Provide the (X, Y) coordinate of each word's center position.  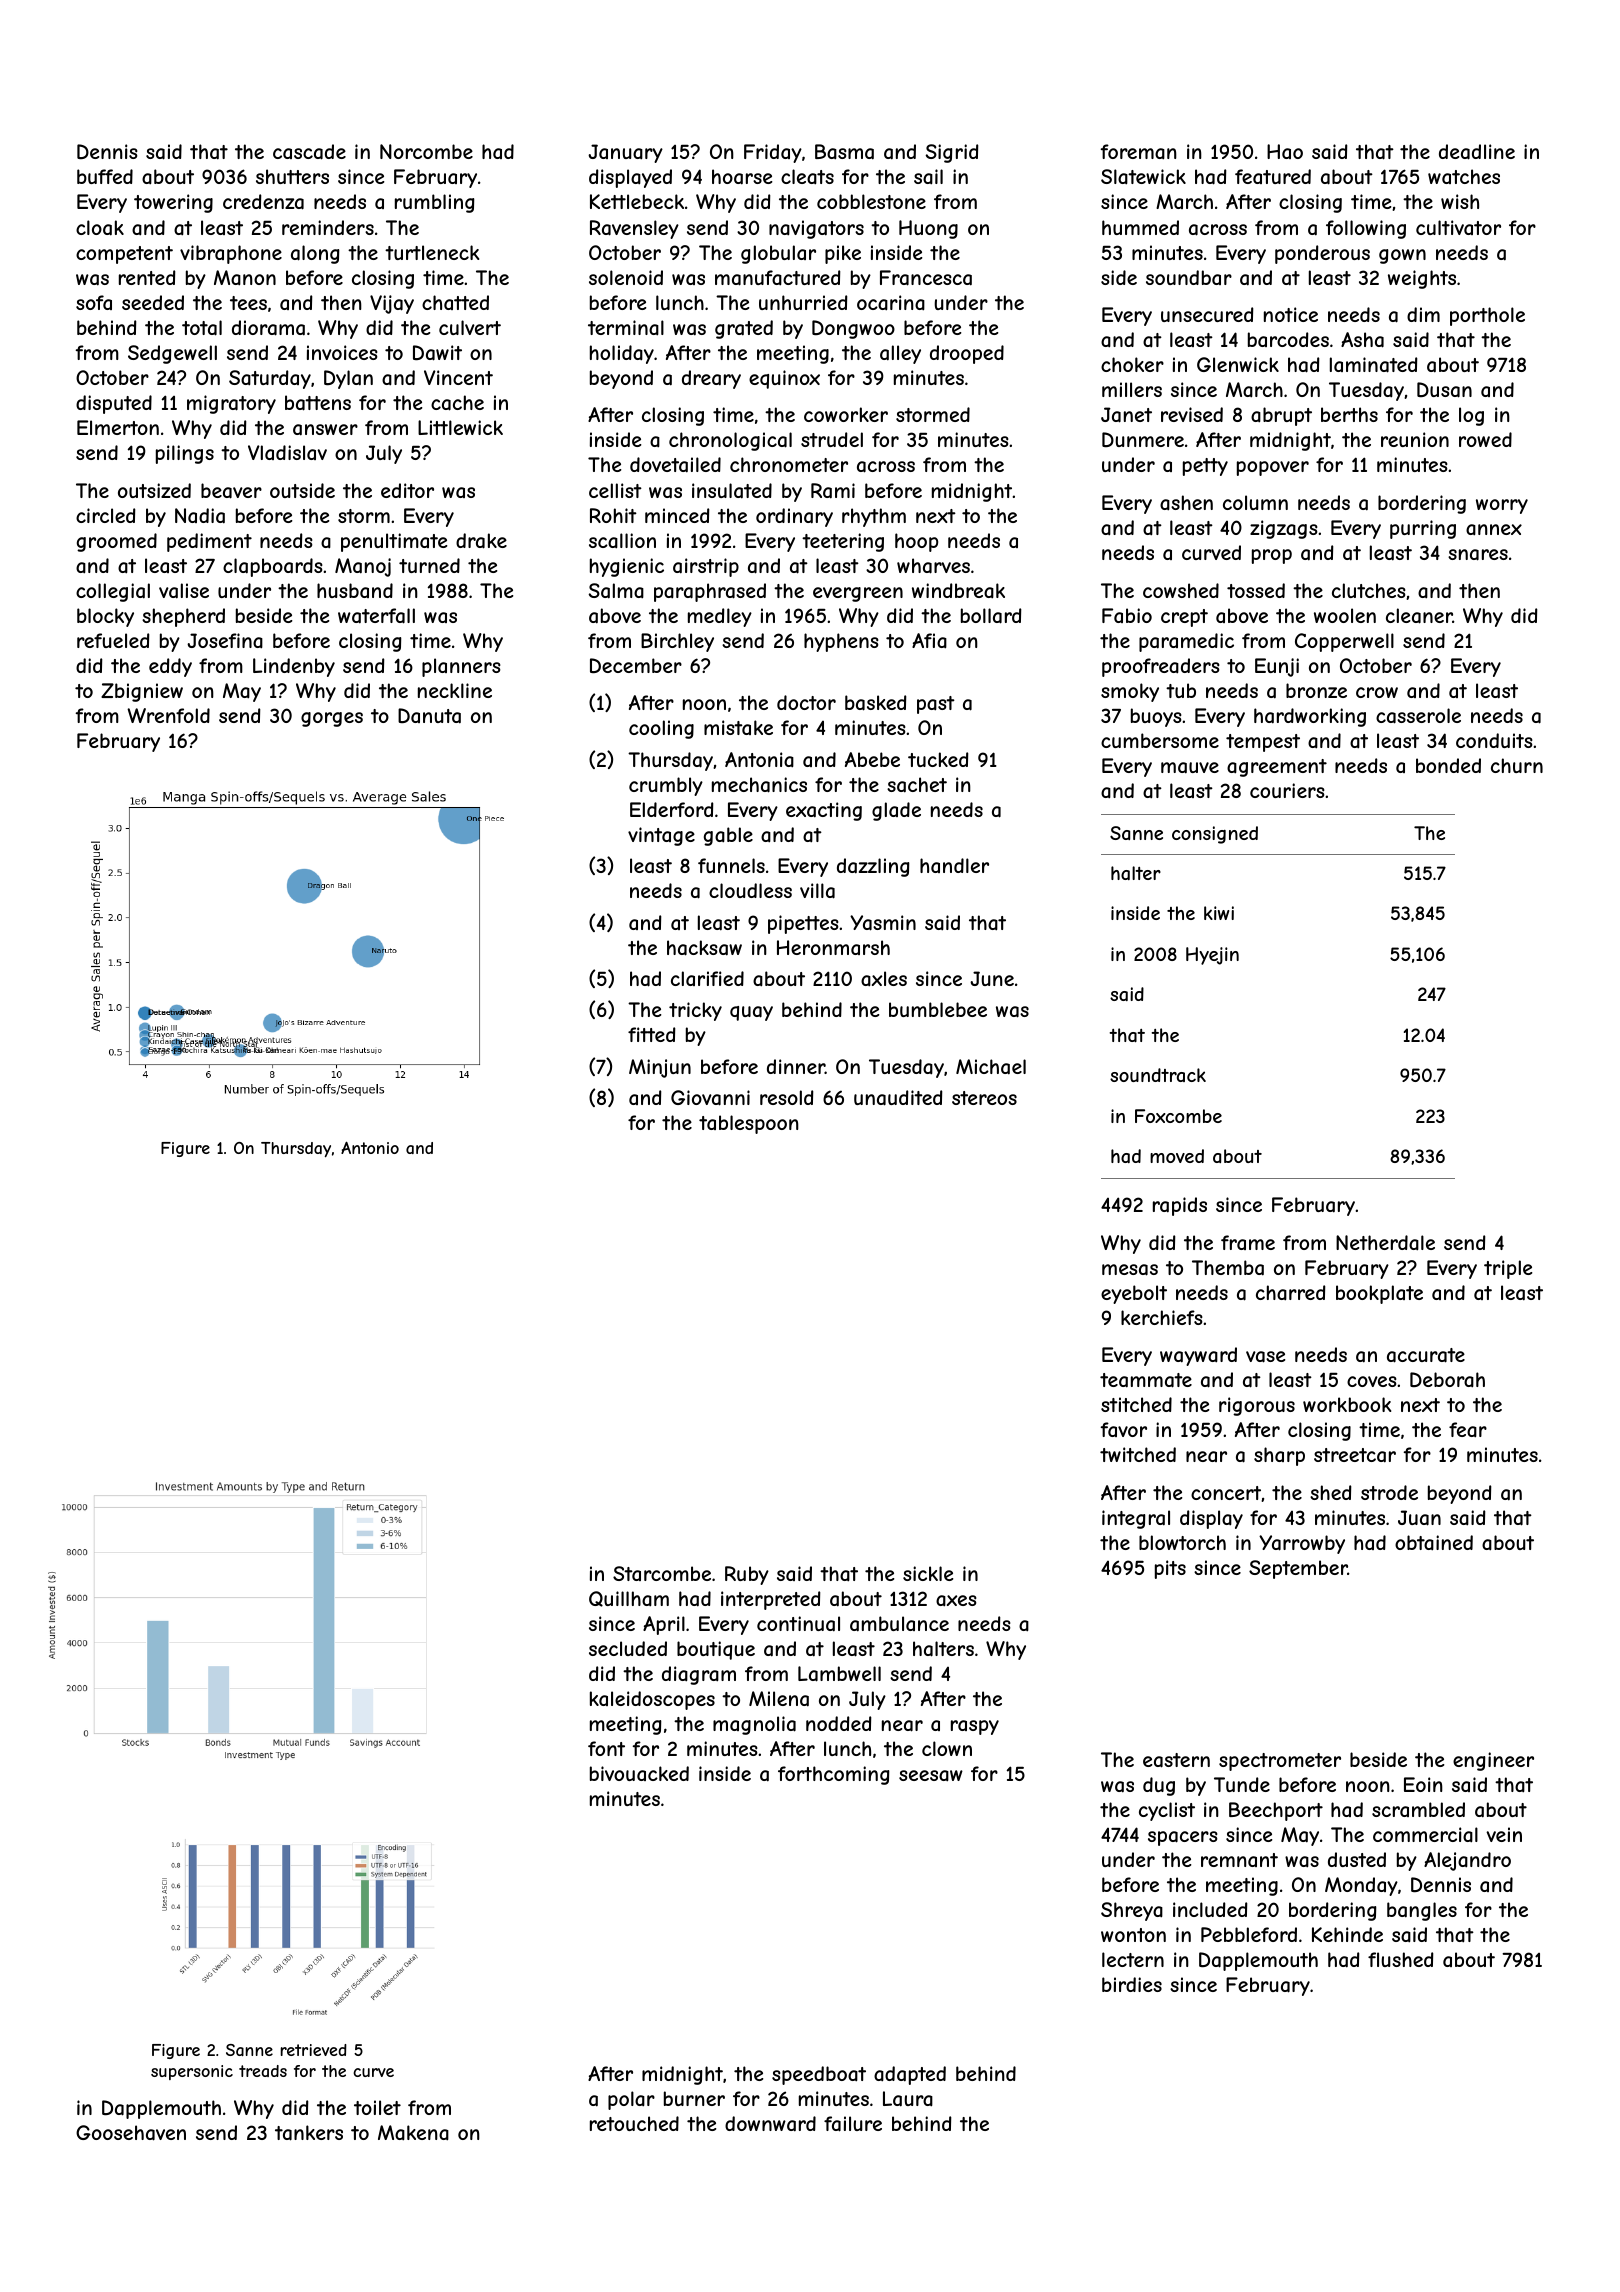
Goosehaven (131, 2133)
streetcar (1355, 1455)
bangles (1422, 1911)
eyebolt (1134, 1294)
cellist (615, 490)
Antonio (370, 1147)
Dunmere (1143, 439)
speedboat (819, 2075)
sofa (94, 302)
